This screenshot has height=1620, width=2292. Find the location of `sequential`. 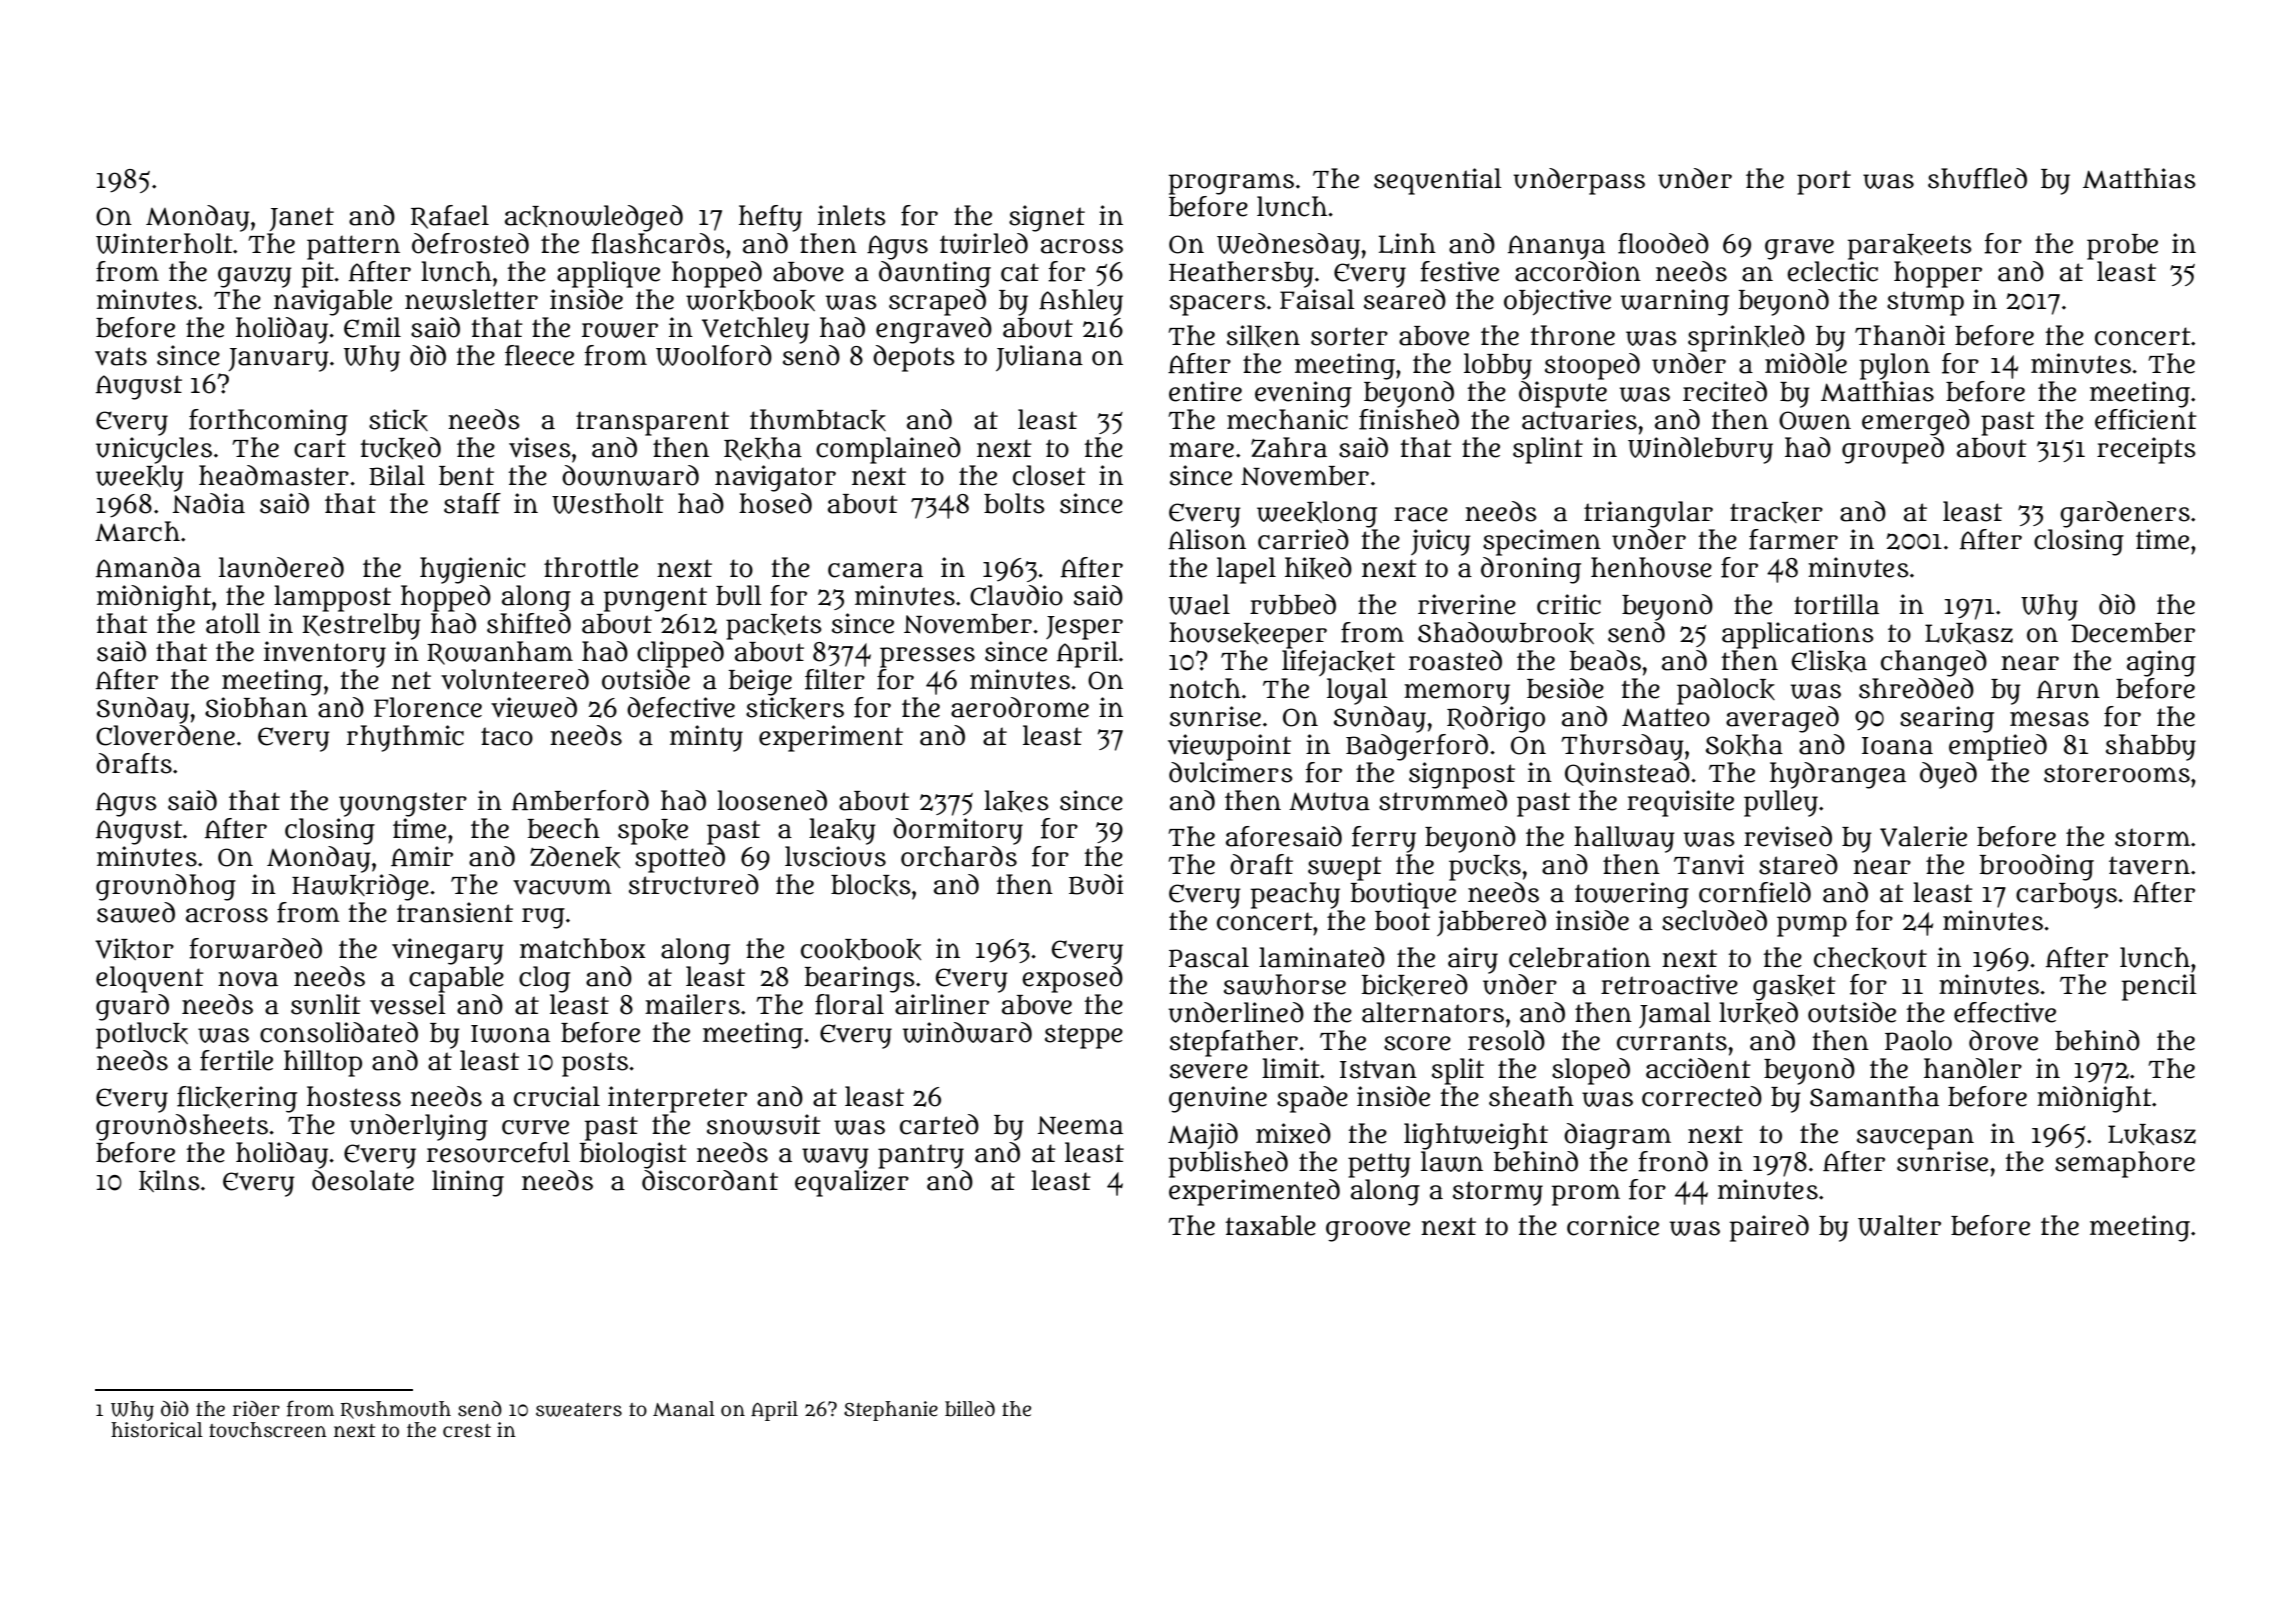

sequential is located at coordinates (1438, 181).
